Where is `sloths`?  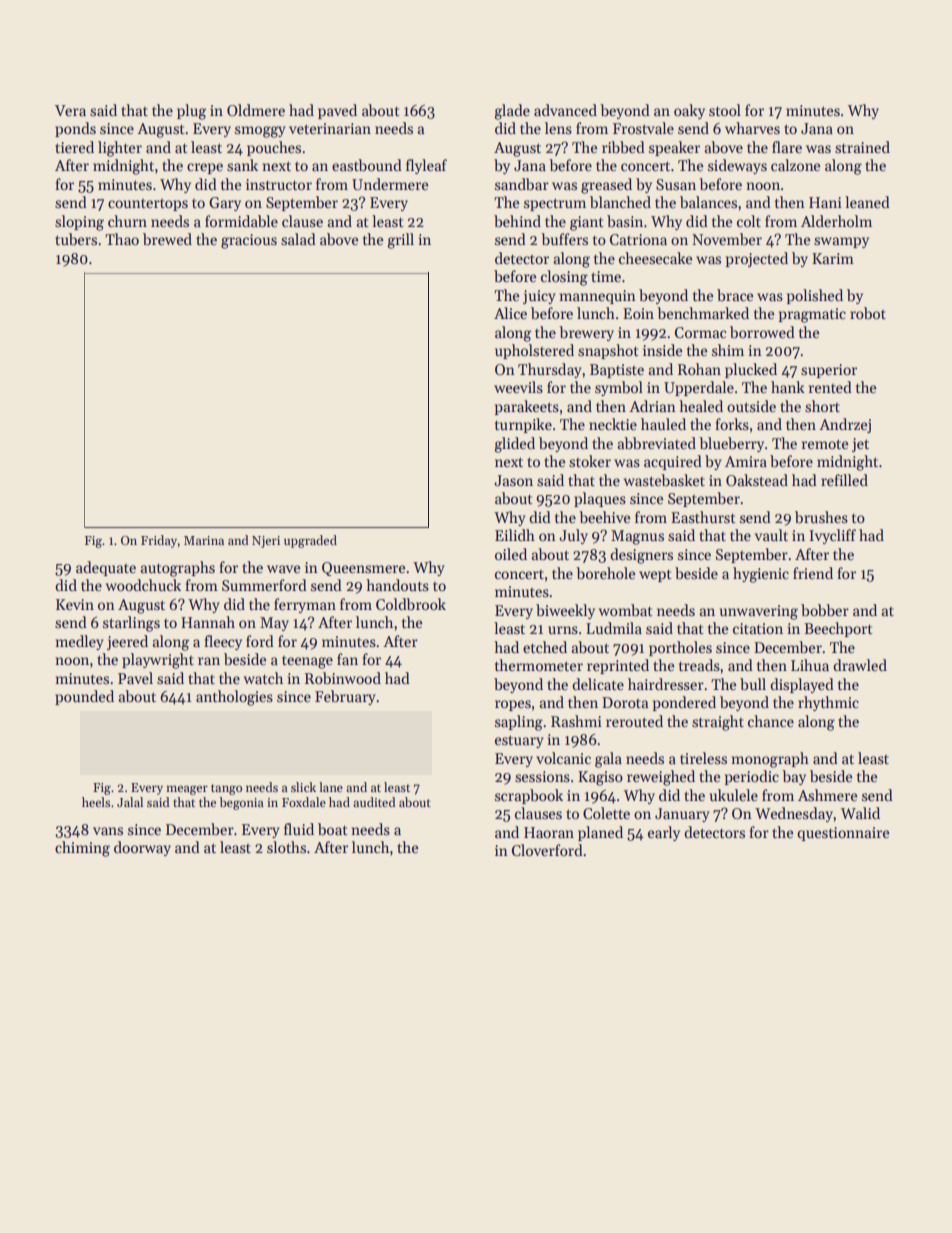 sloths is located at coordinates (286, 847).
